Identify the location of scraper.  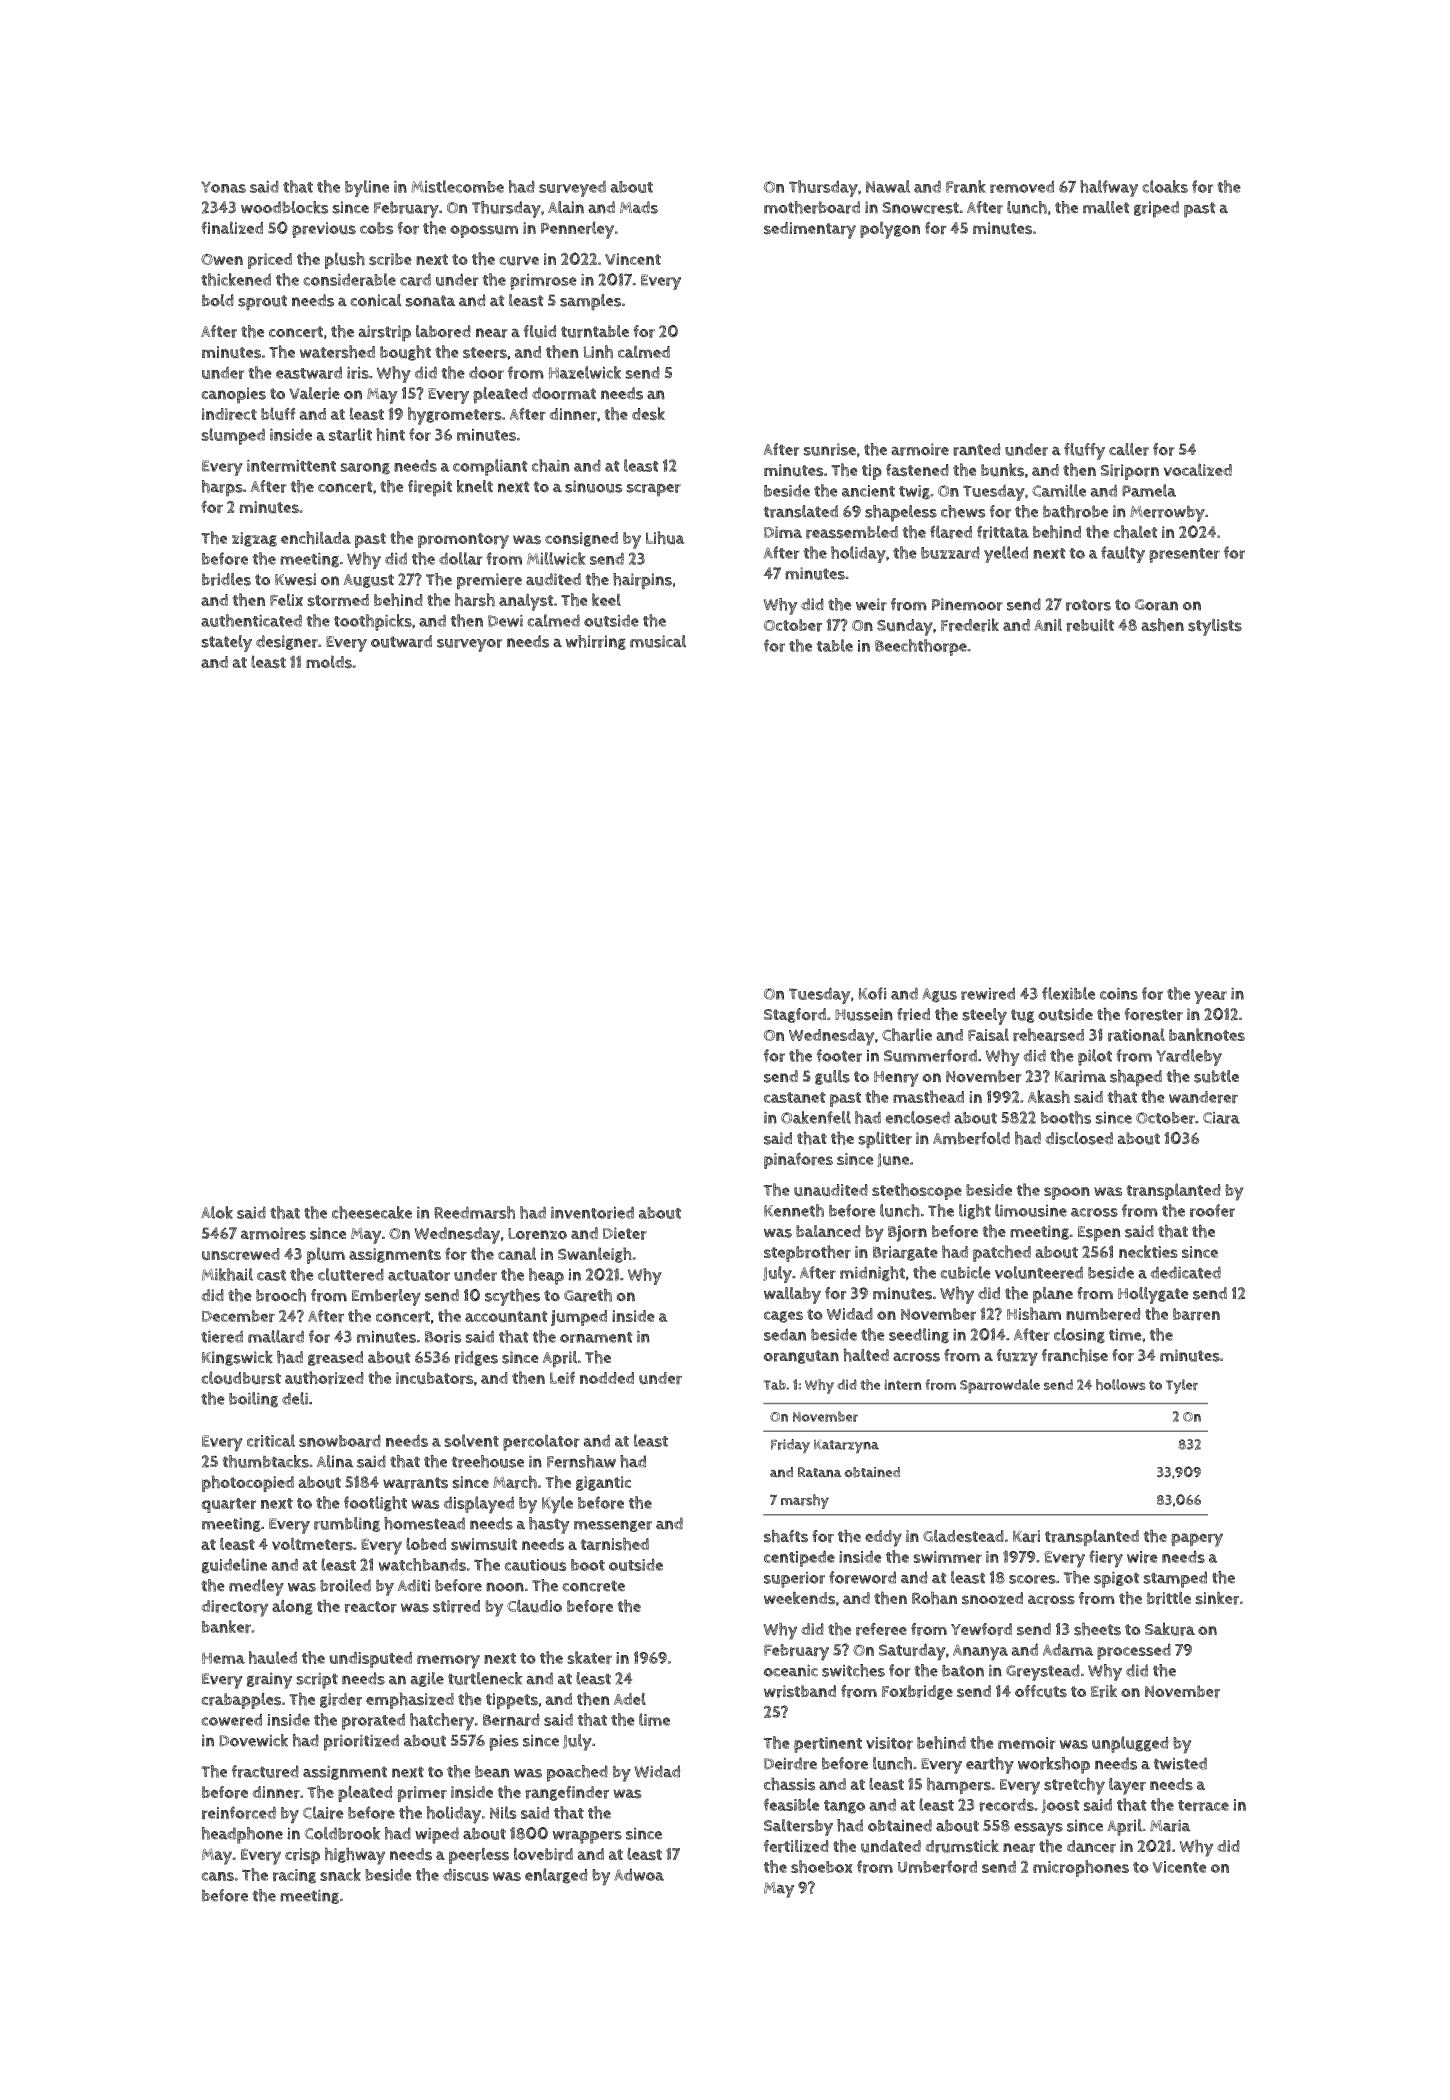
(654, 490).
